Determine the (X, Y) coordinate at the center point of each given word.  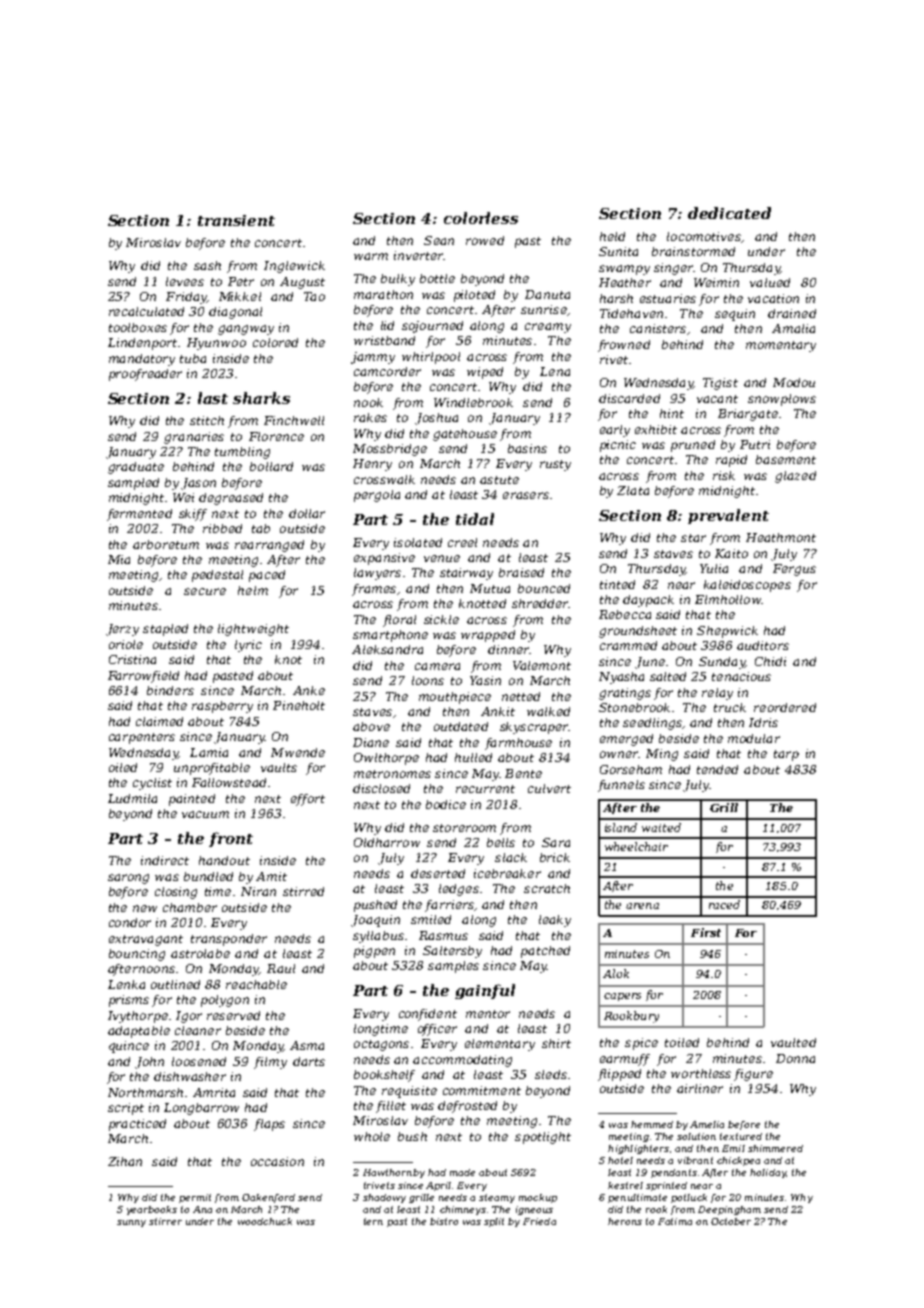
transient (236, 220)
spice (641, 1044)
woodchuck (265, 1221)
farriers (449, 906)
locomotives (704, 236)
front (231, 839)
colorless (481, 218)
